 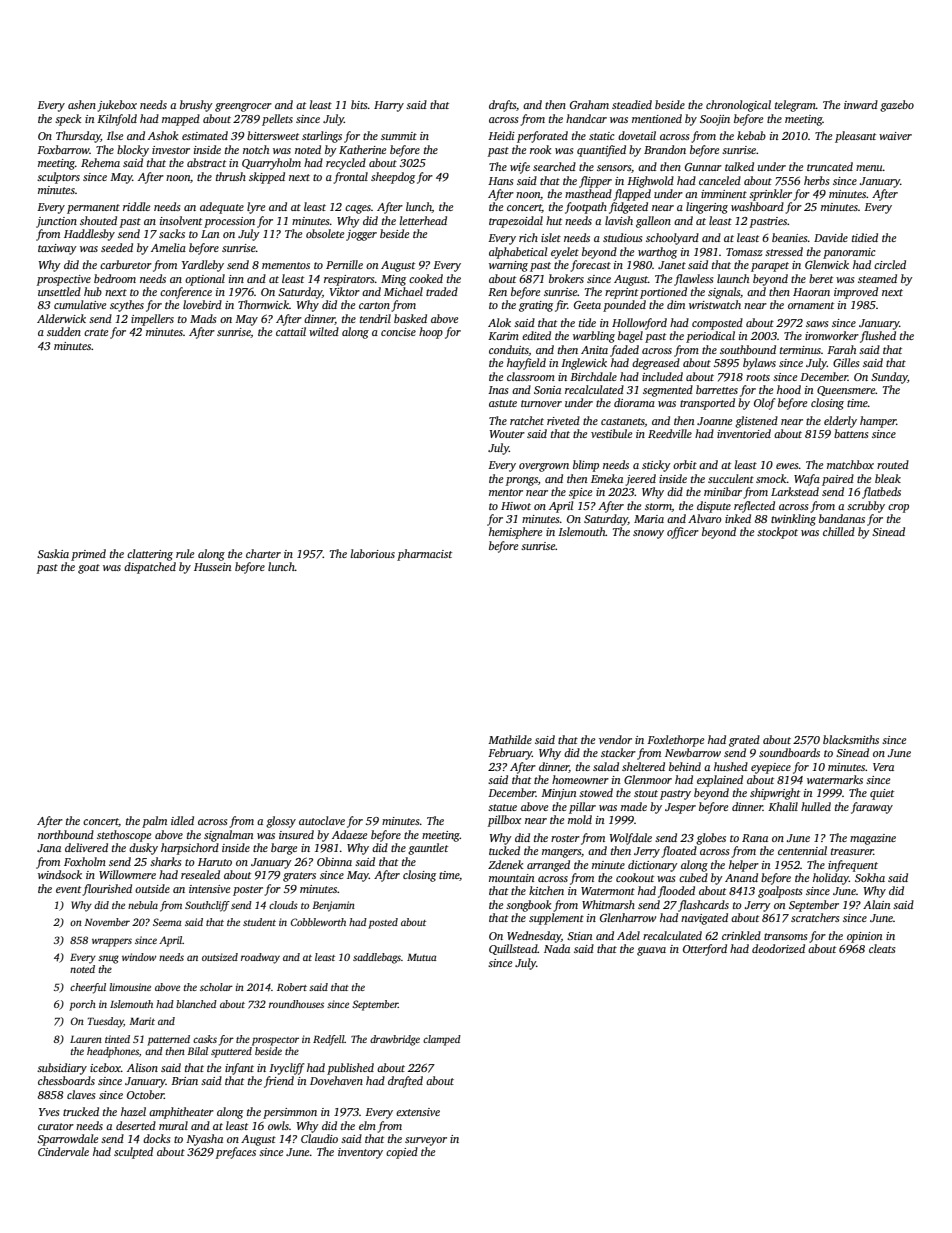 What do you see at coordinates (243, 107) in the screenshot?
I see `greengrocer` at bounding box center [243, 107].
